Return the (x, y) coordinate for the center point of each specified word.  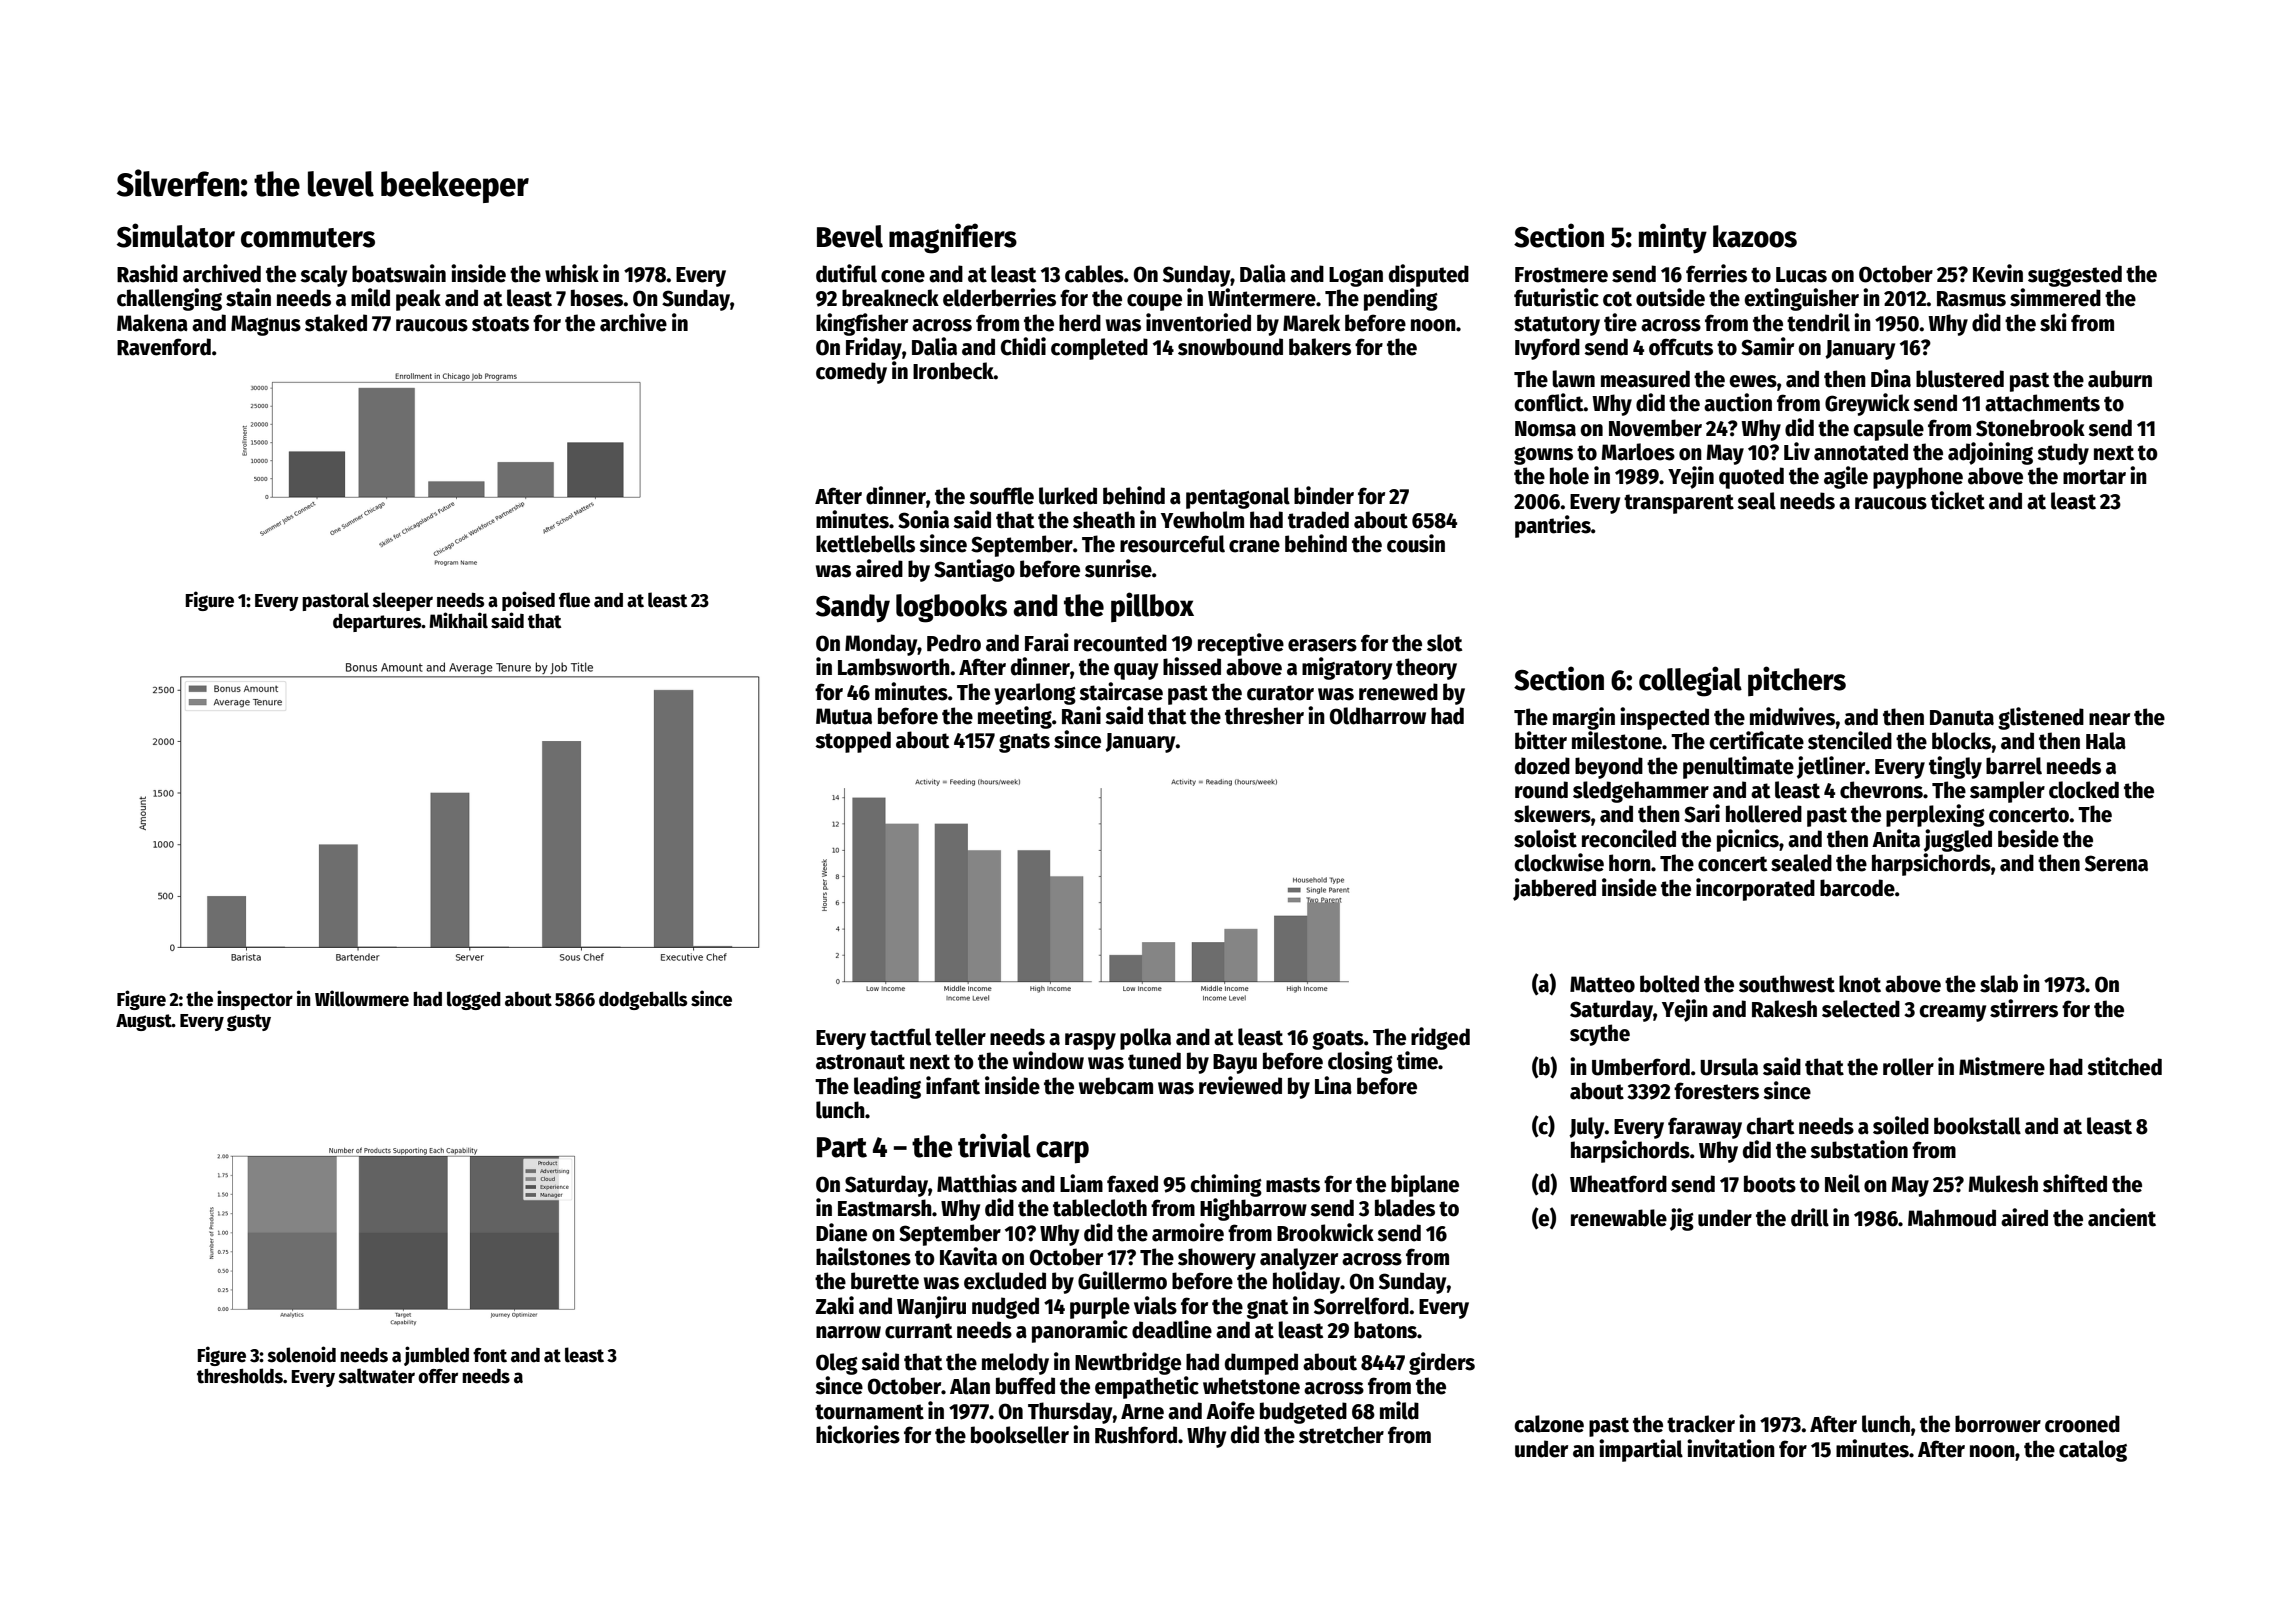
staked (336, 323)
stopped (853, 742)
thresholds (240, 1376)
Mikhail (458, 620)
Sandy (853, 608)
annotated (1861, 452)
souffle (1001, 496)
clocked (2084, 790)
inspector (255, 1000)
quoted (1751, 478)
